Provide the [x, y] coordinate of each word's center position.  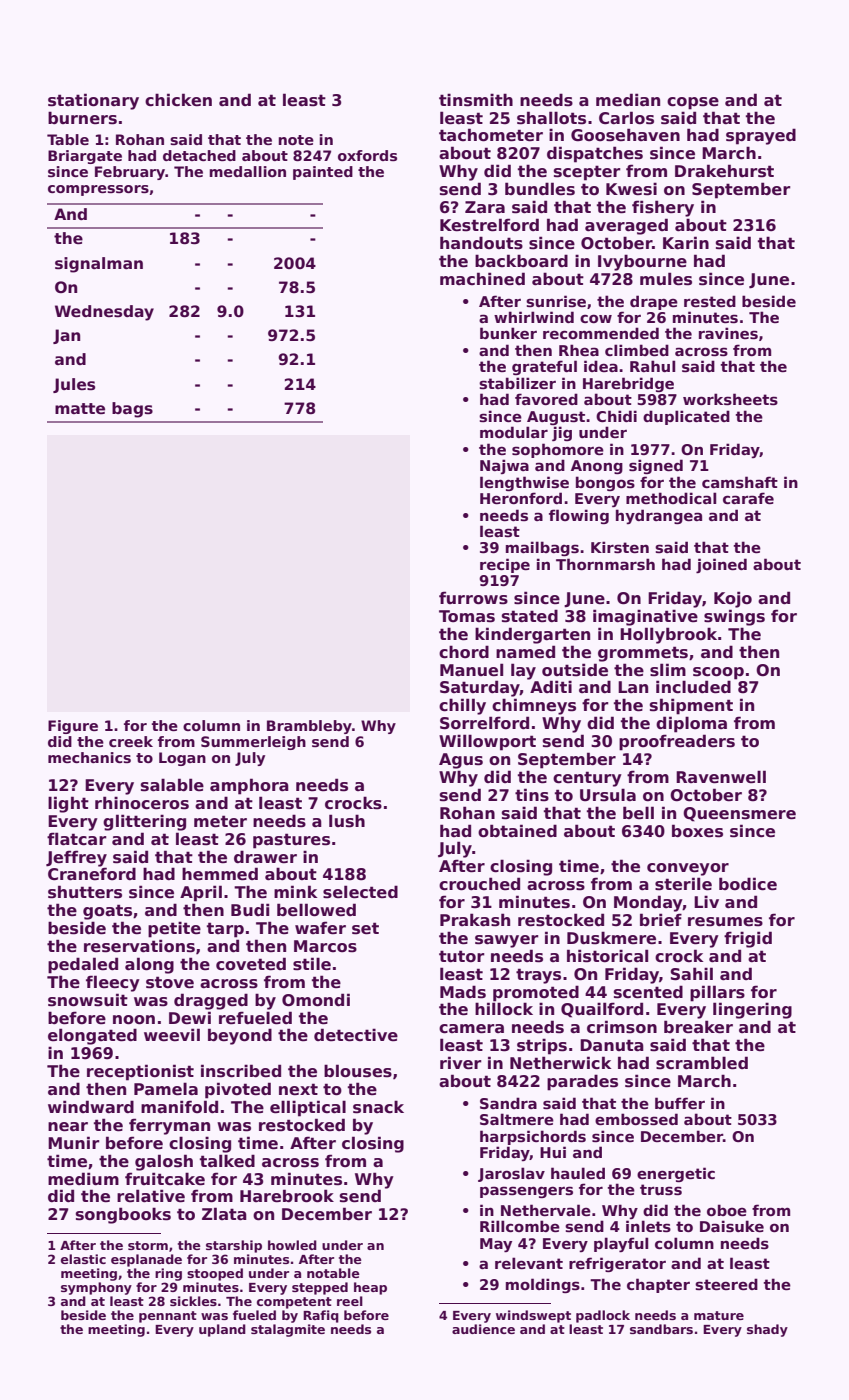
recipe [505, 565]
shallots [551, 118]
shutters [85, 892]
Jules [74, 385]
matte [80, 408]
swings [734, 617]
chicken [178, 100]
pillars [717, 993]
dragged [211, 1001]
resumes [725, 922]
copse [693, 103]
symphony [96, 1288]
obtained [517, 831]
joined [721, 565]
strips [542, 1046]
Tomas [467, 616]
